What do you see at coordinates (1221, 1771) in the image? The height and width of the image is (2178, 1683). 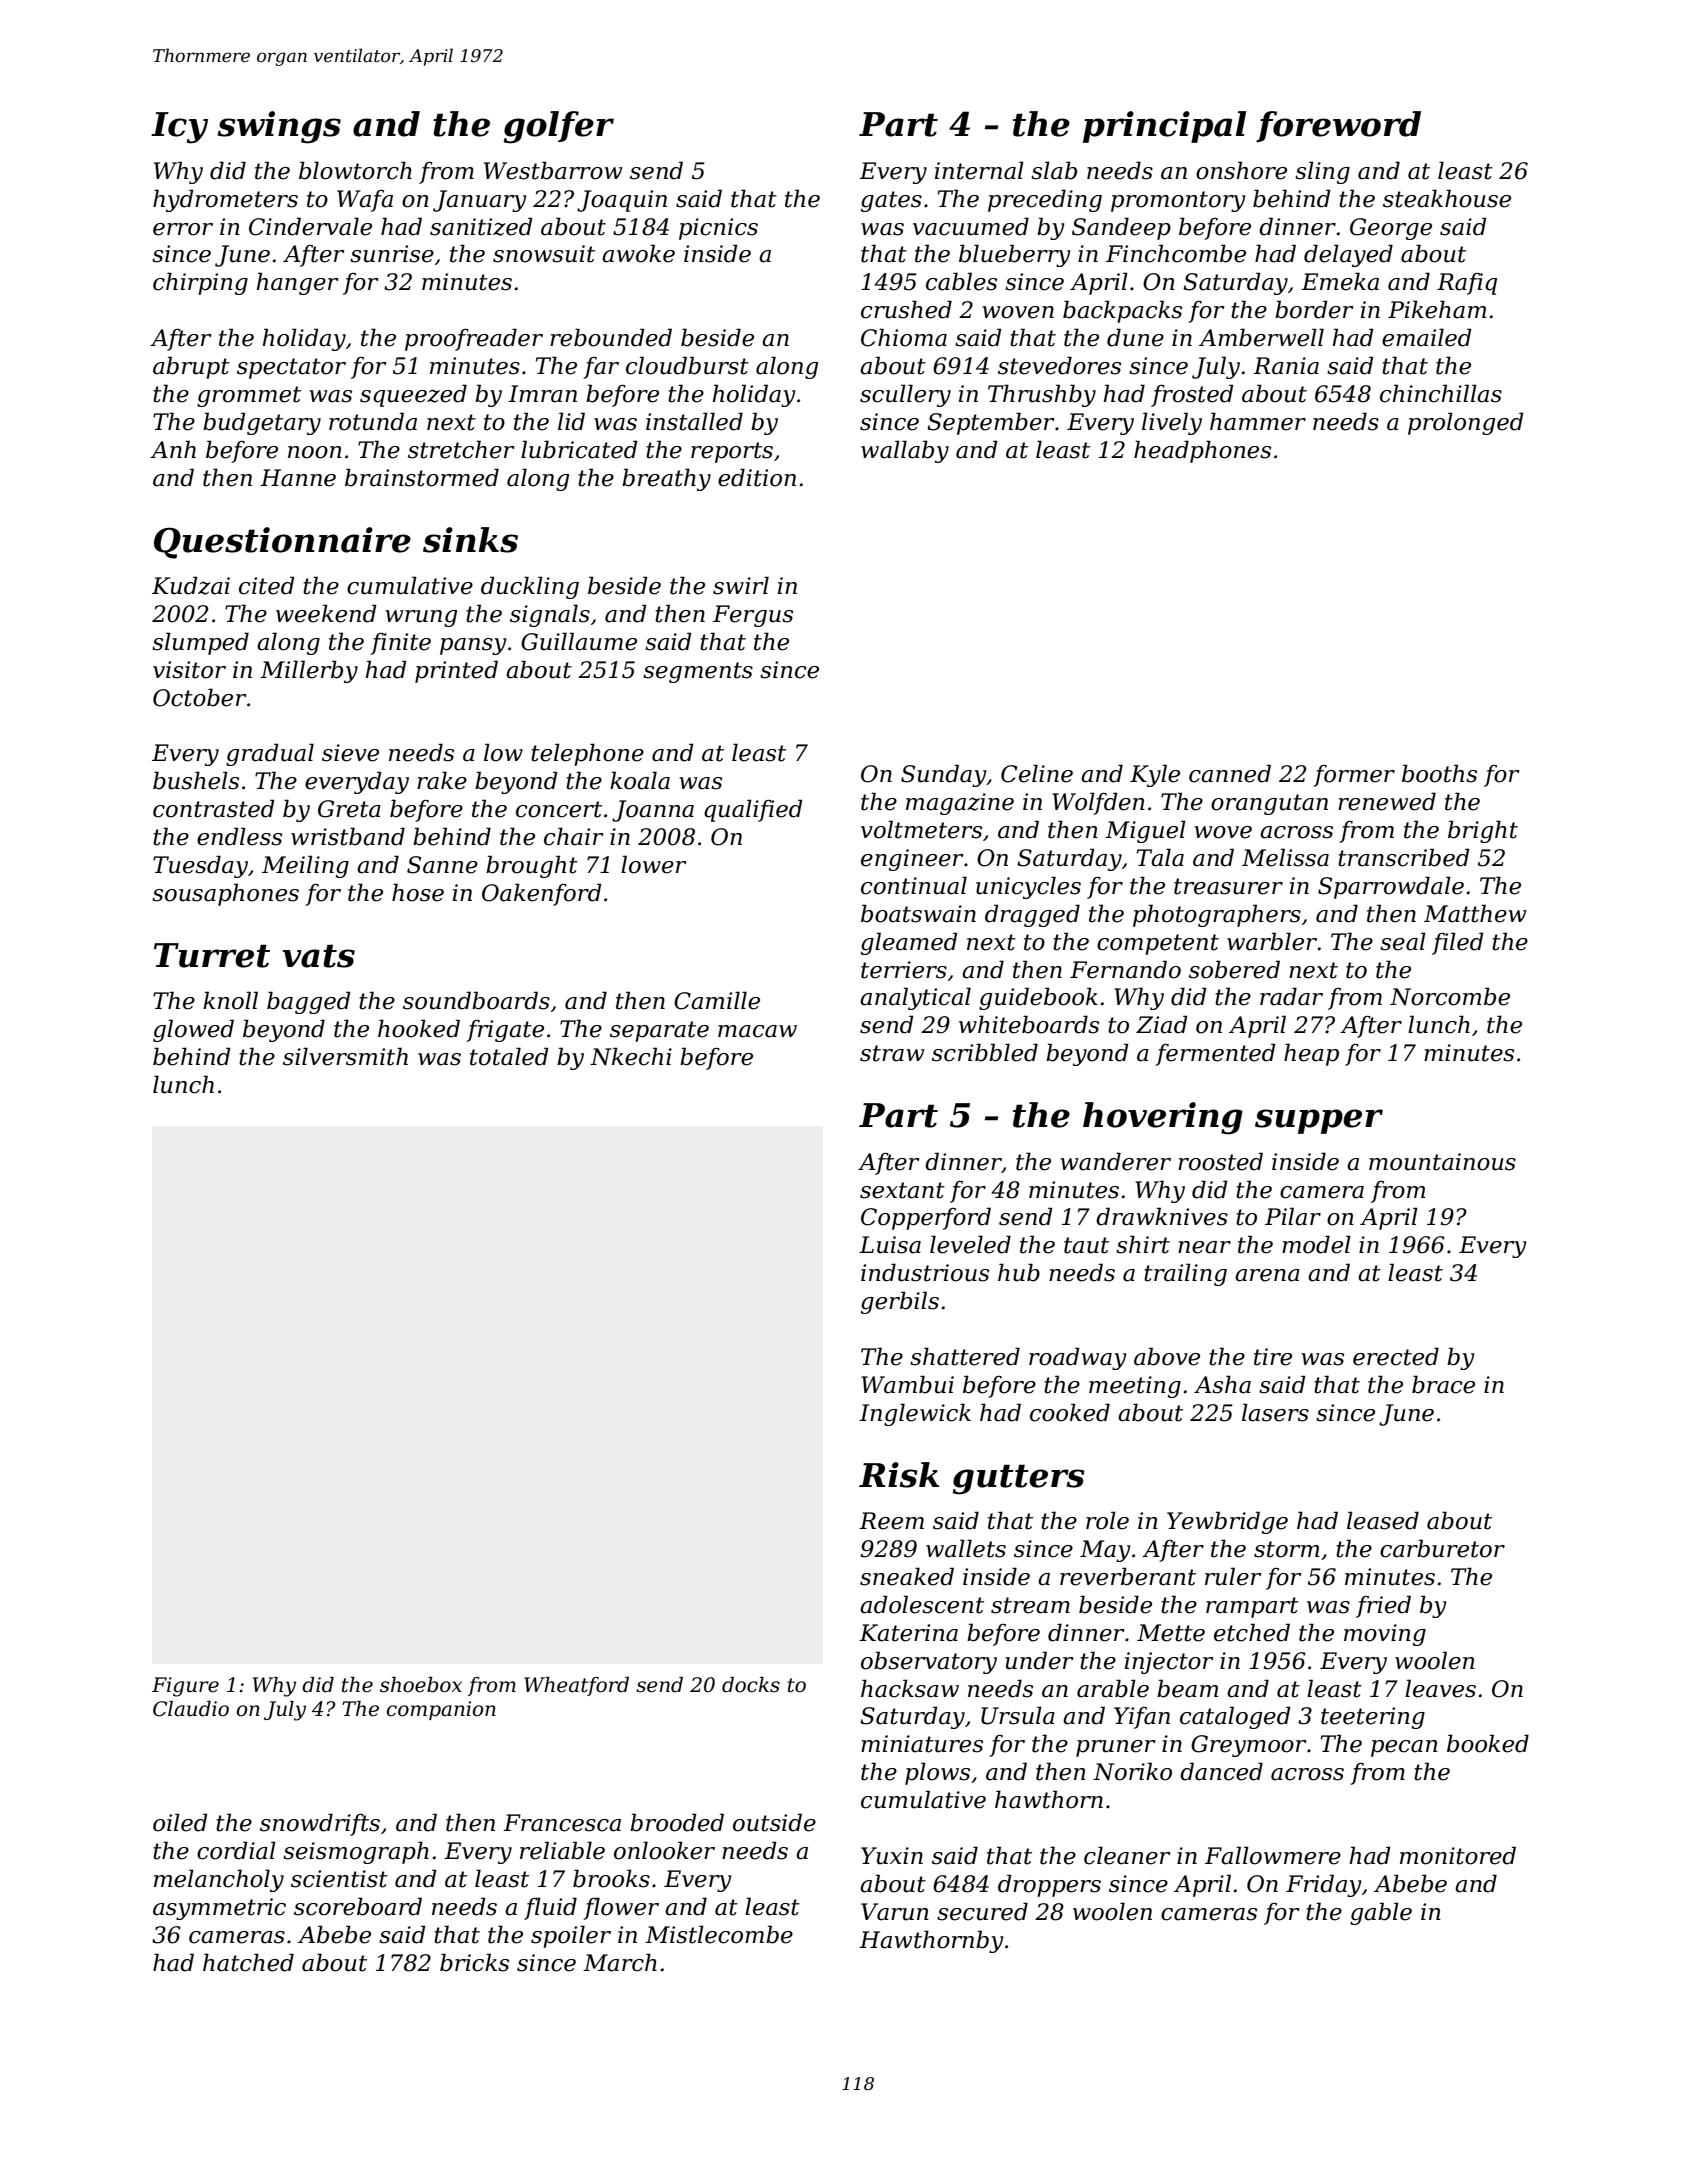 I see `danced` at bounding box center [1221, 1771].
